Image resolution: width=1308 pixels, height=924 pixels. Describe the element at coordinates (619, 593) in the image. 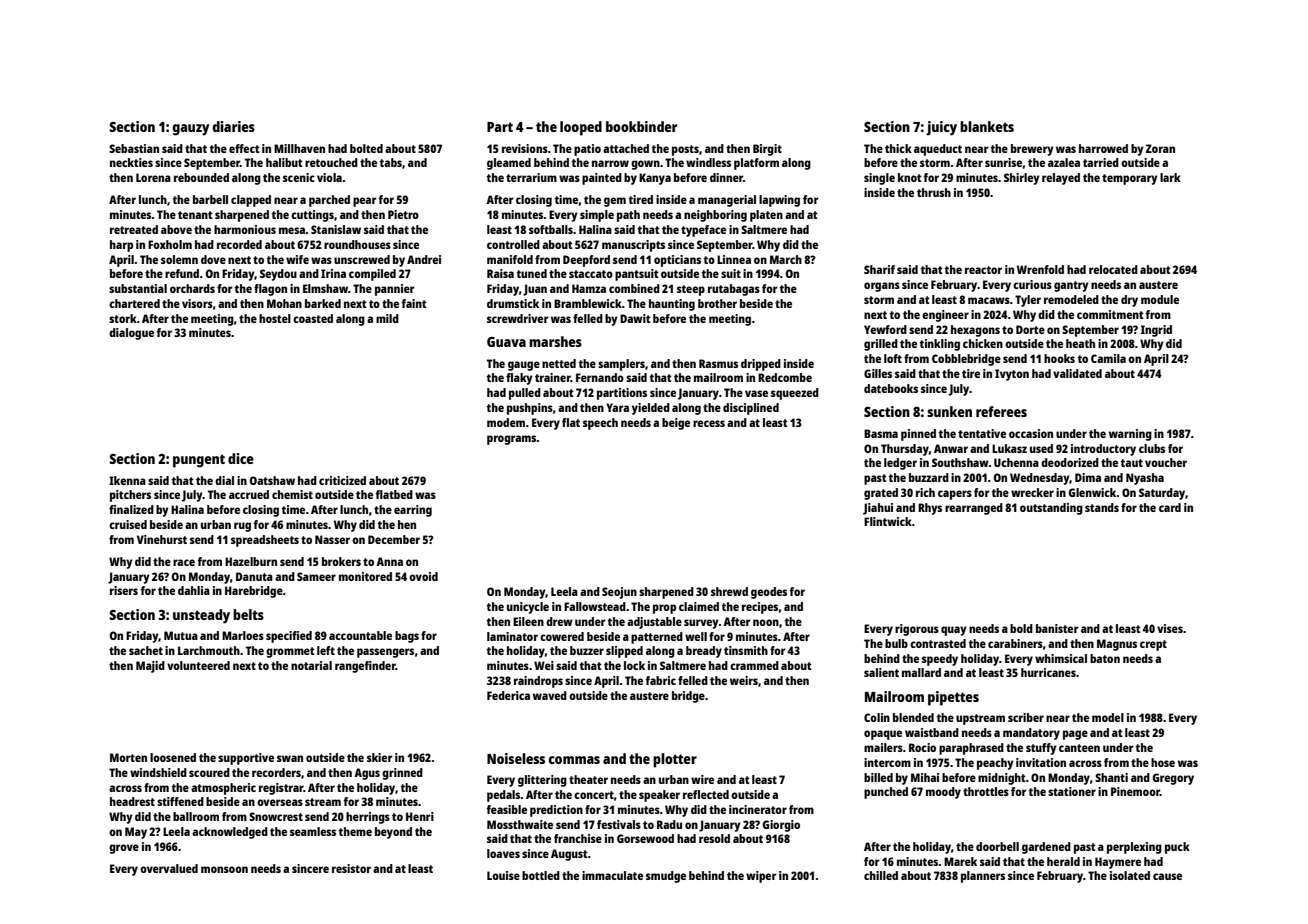

I see `Seojun` at that location.
